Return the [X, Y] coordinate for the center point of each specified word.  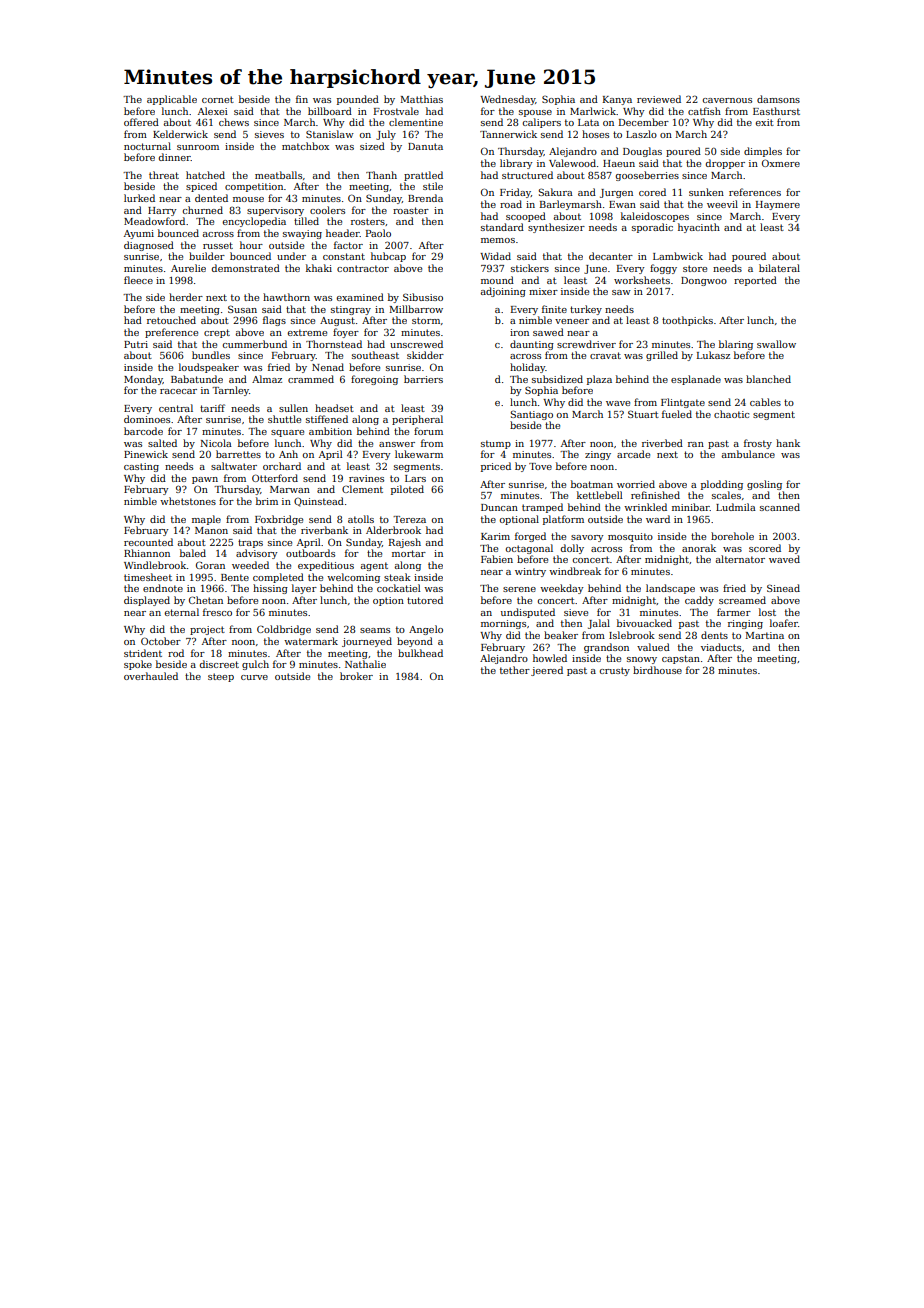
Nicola [216, 443]
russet [218, 245]
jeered [547, 671]
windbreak [575, 571]
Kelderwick [180, 134]
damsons [778, 99]
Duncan [499, 507]
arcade [633, 454]
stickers [530, 268]
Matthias [422, 99]
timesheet [148, 577]
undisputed [528, 613]
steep [221, 677]
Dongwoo [704, 281]
